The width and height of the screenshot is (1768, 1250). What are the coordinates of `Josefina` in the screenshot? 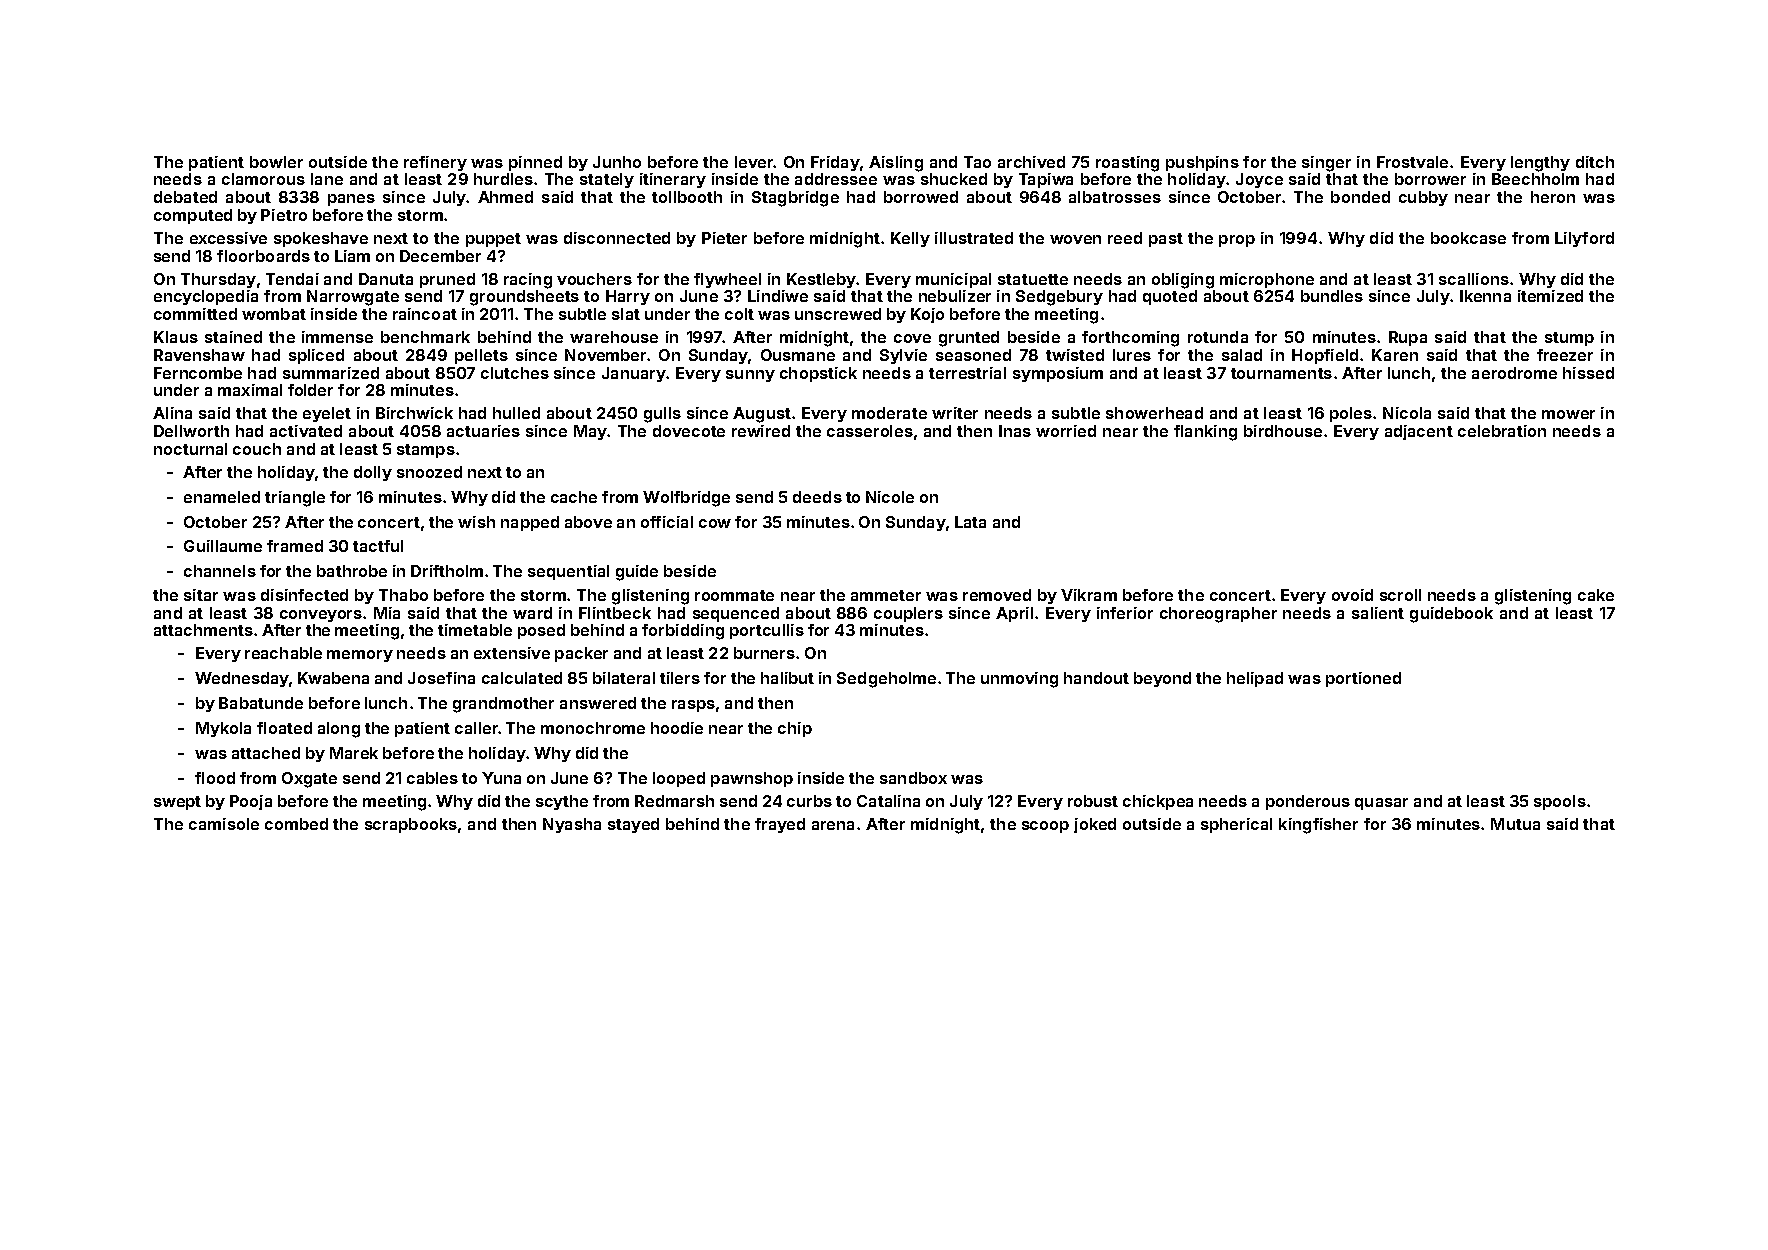 It's located at (441, 678).
